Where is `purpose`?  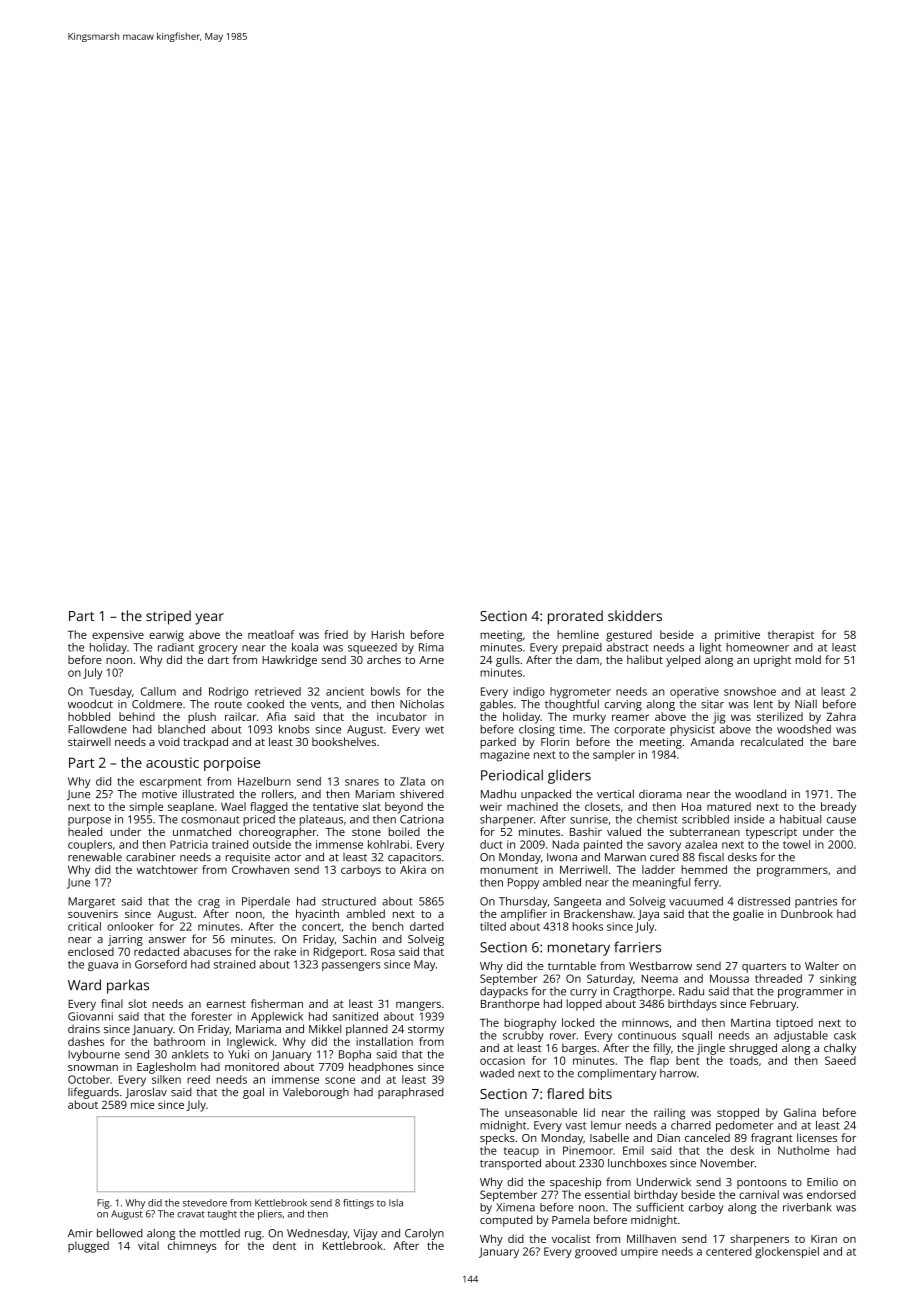 purpose is located at coordinates (89, 821).
